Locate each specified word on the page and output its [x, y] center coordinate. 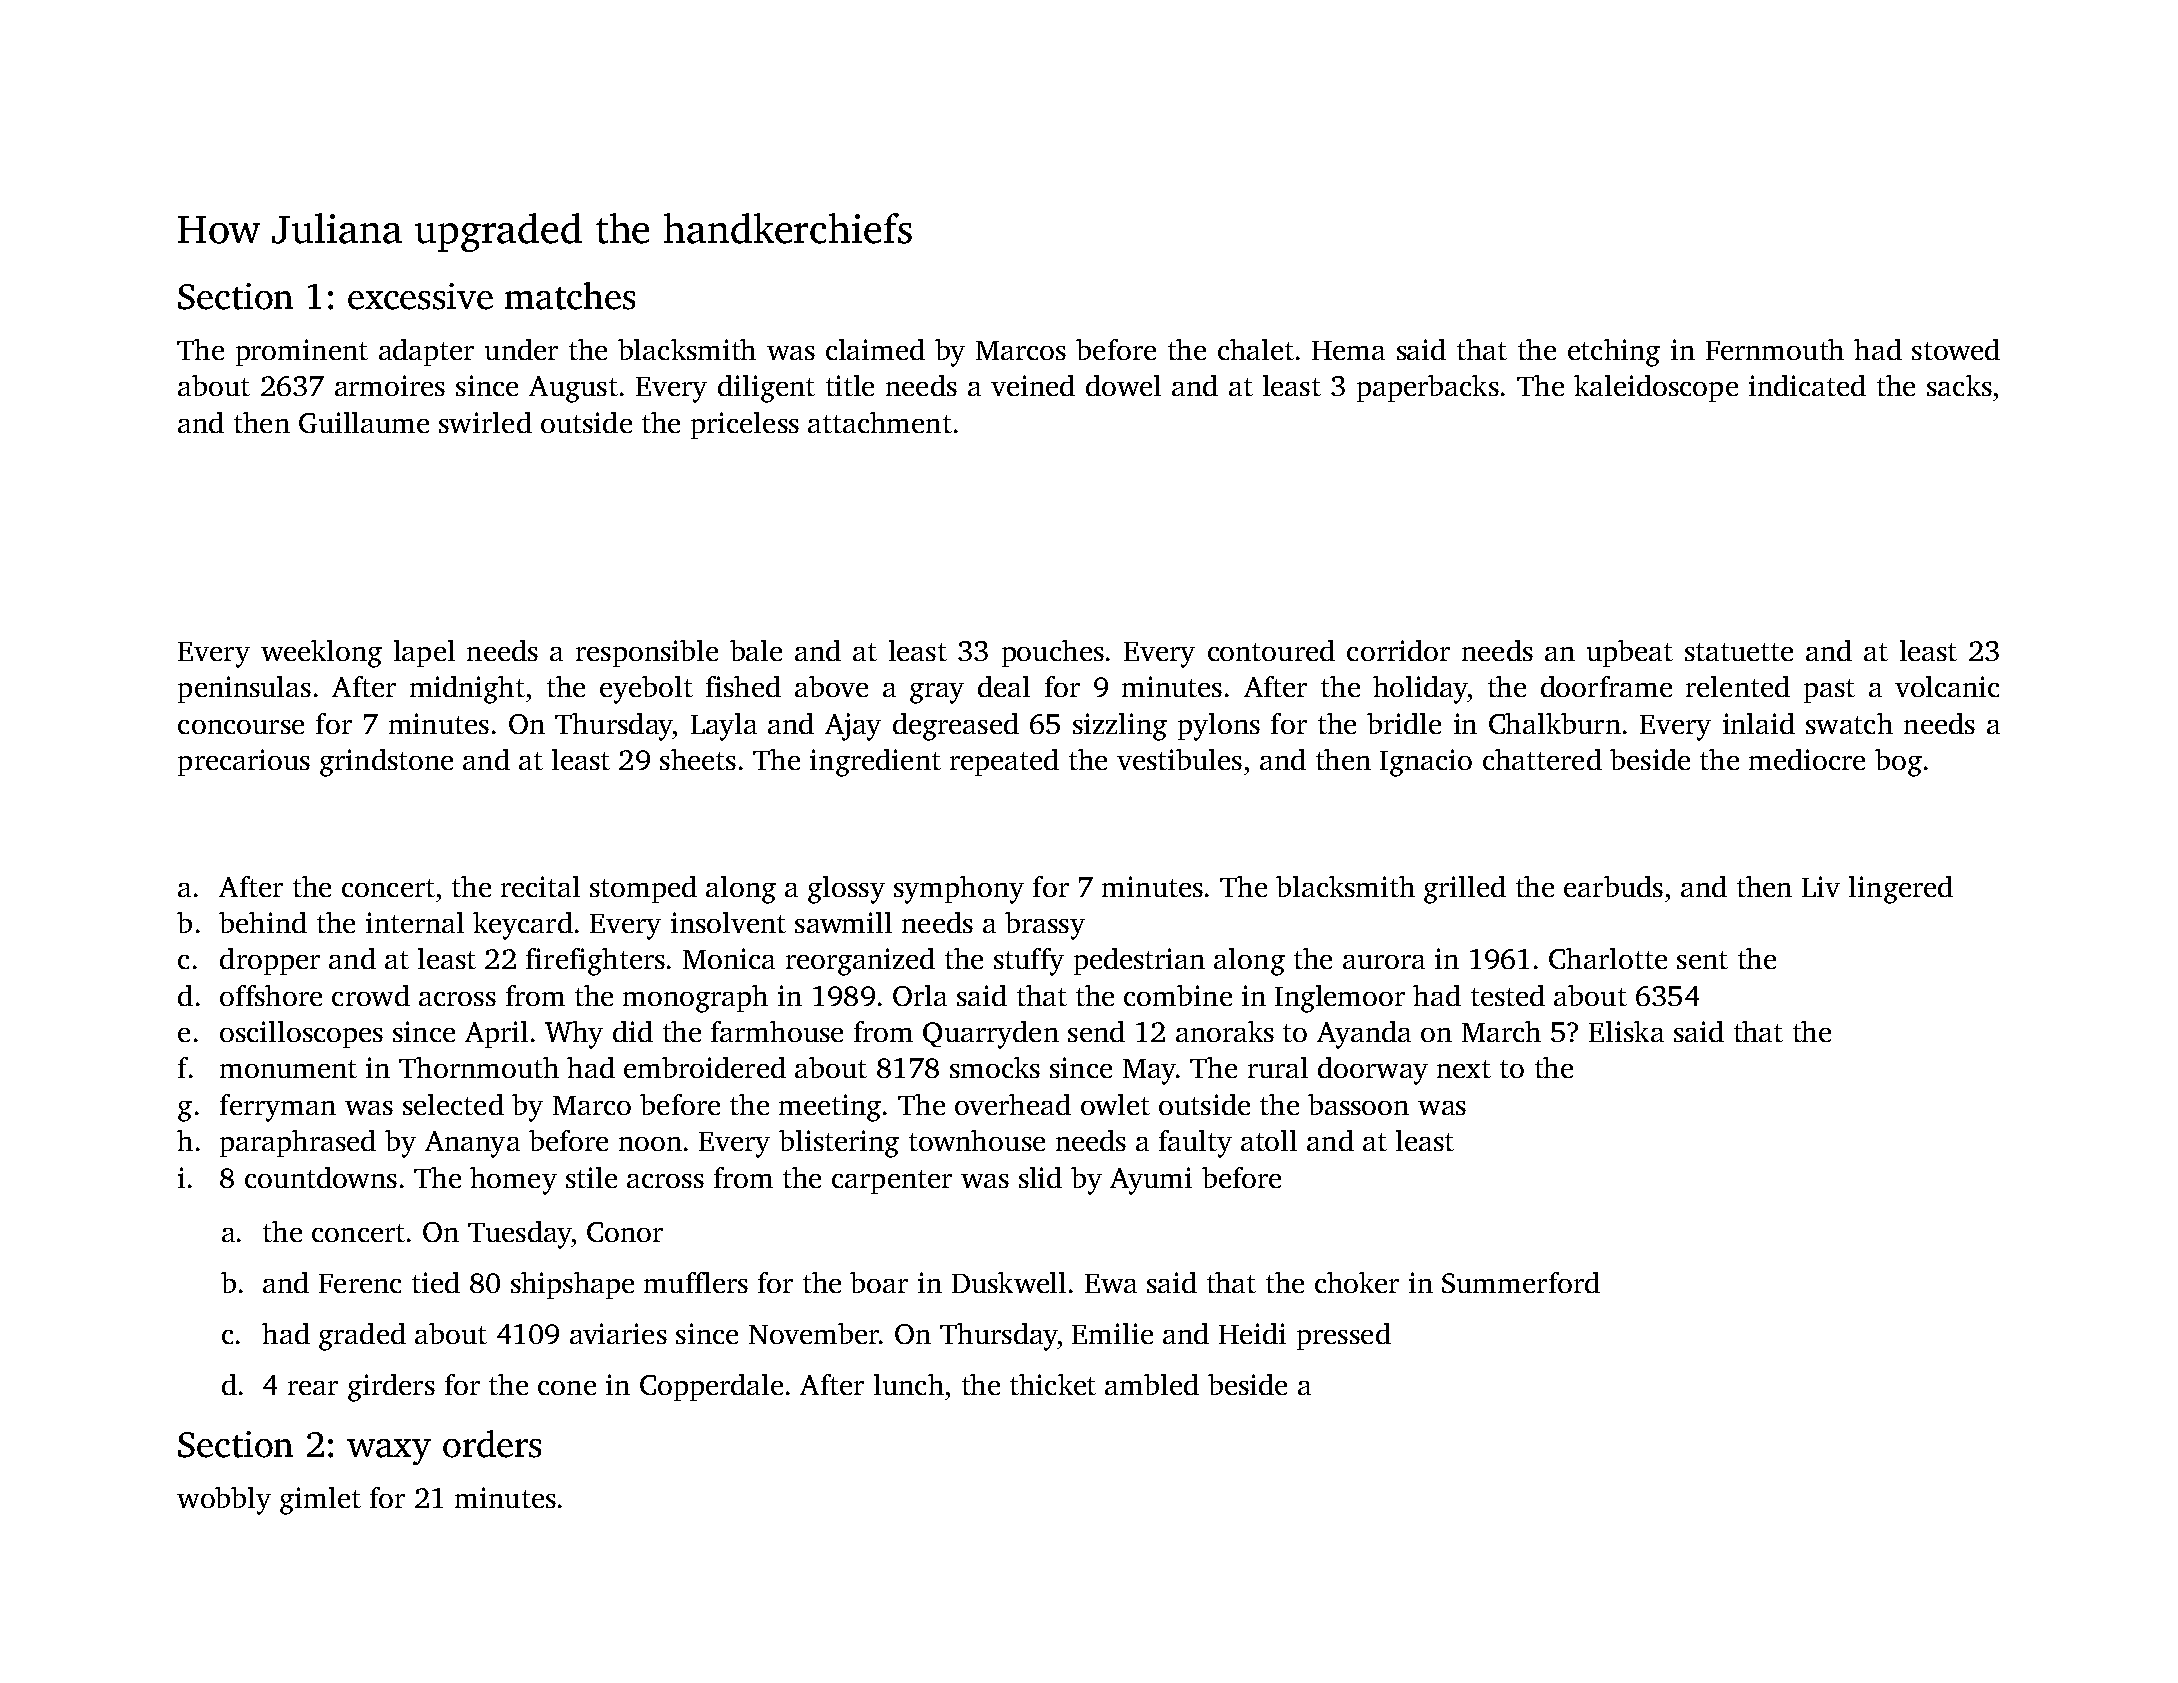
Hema [1348, 350]
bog [1898, 763]
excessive [420, 296]
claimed [875, 349]
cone [567, 1388]
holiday [1420, 690]
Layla [724, 727]
